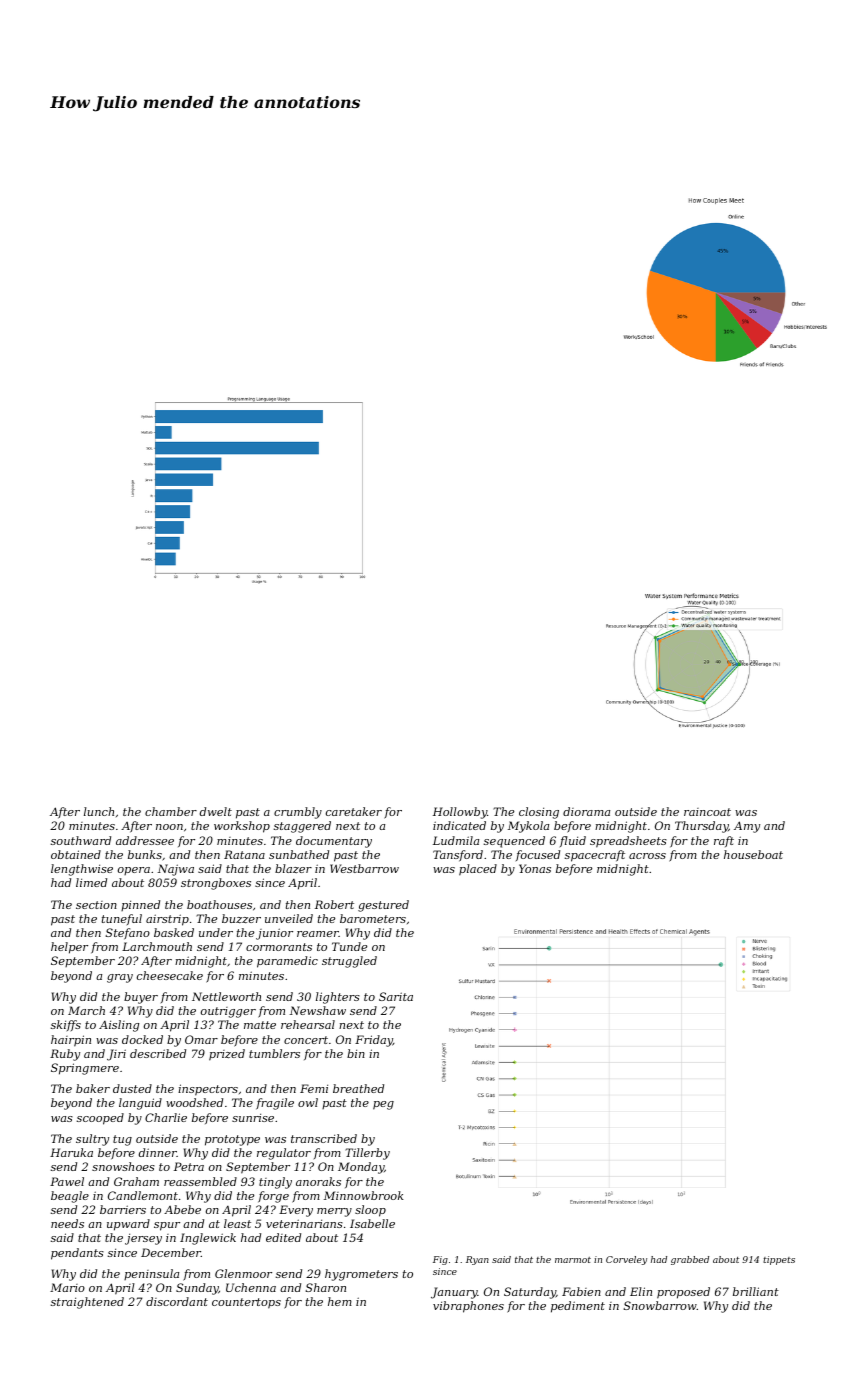  I want to click on Tunde, so click(349, 946).
